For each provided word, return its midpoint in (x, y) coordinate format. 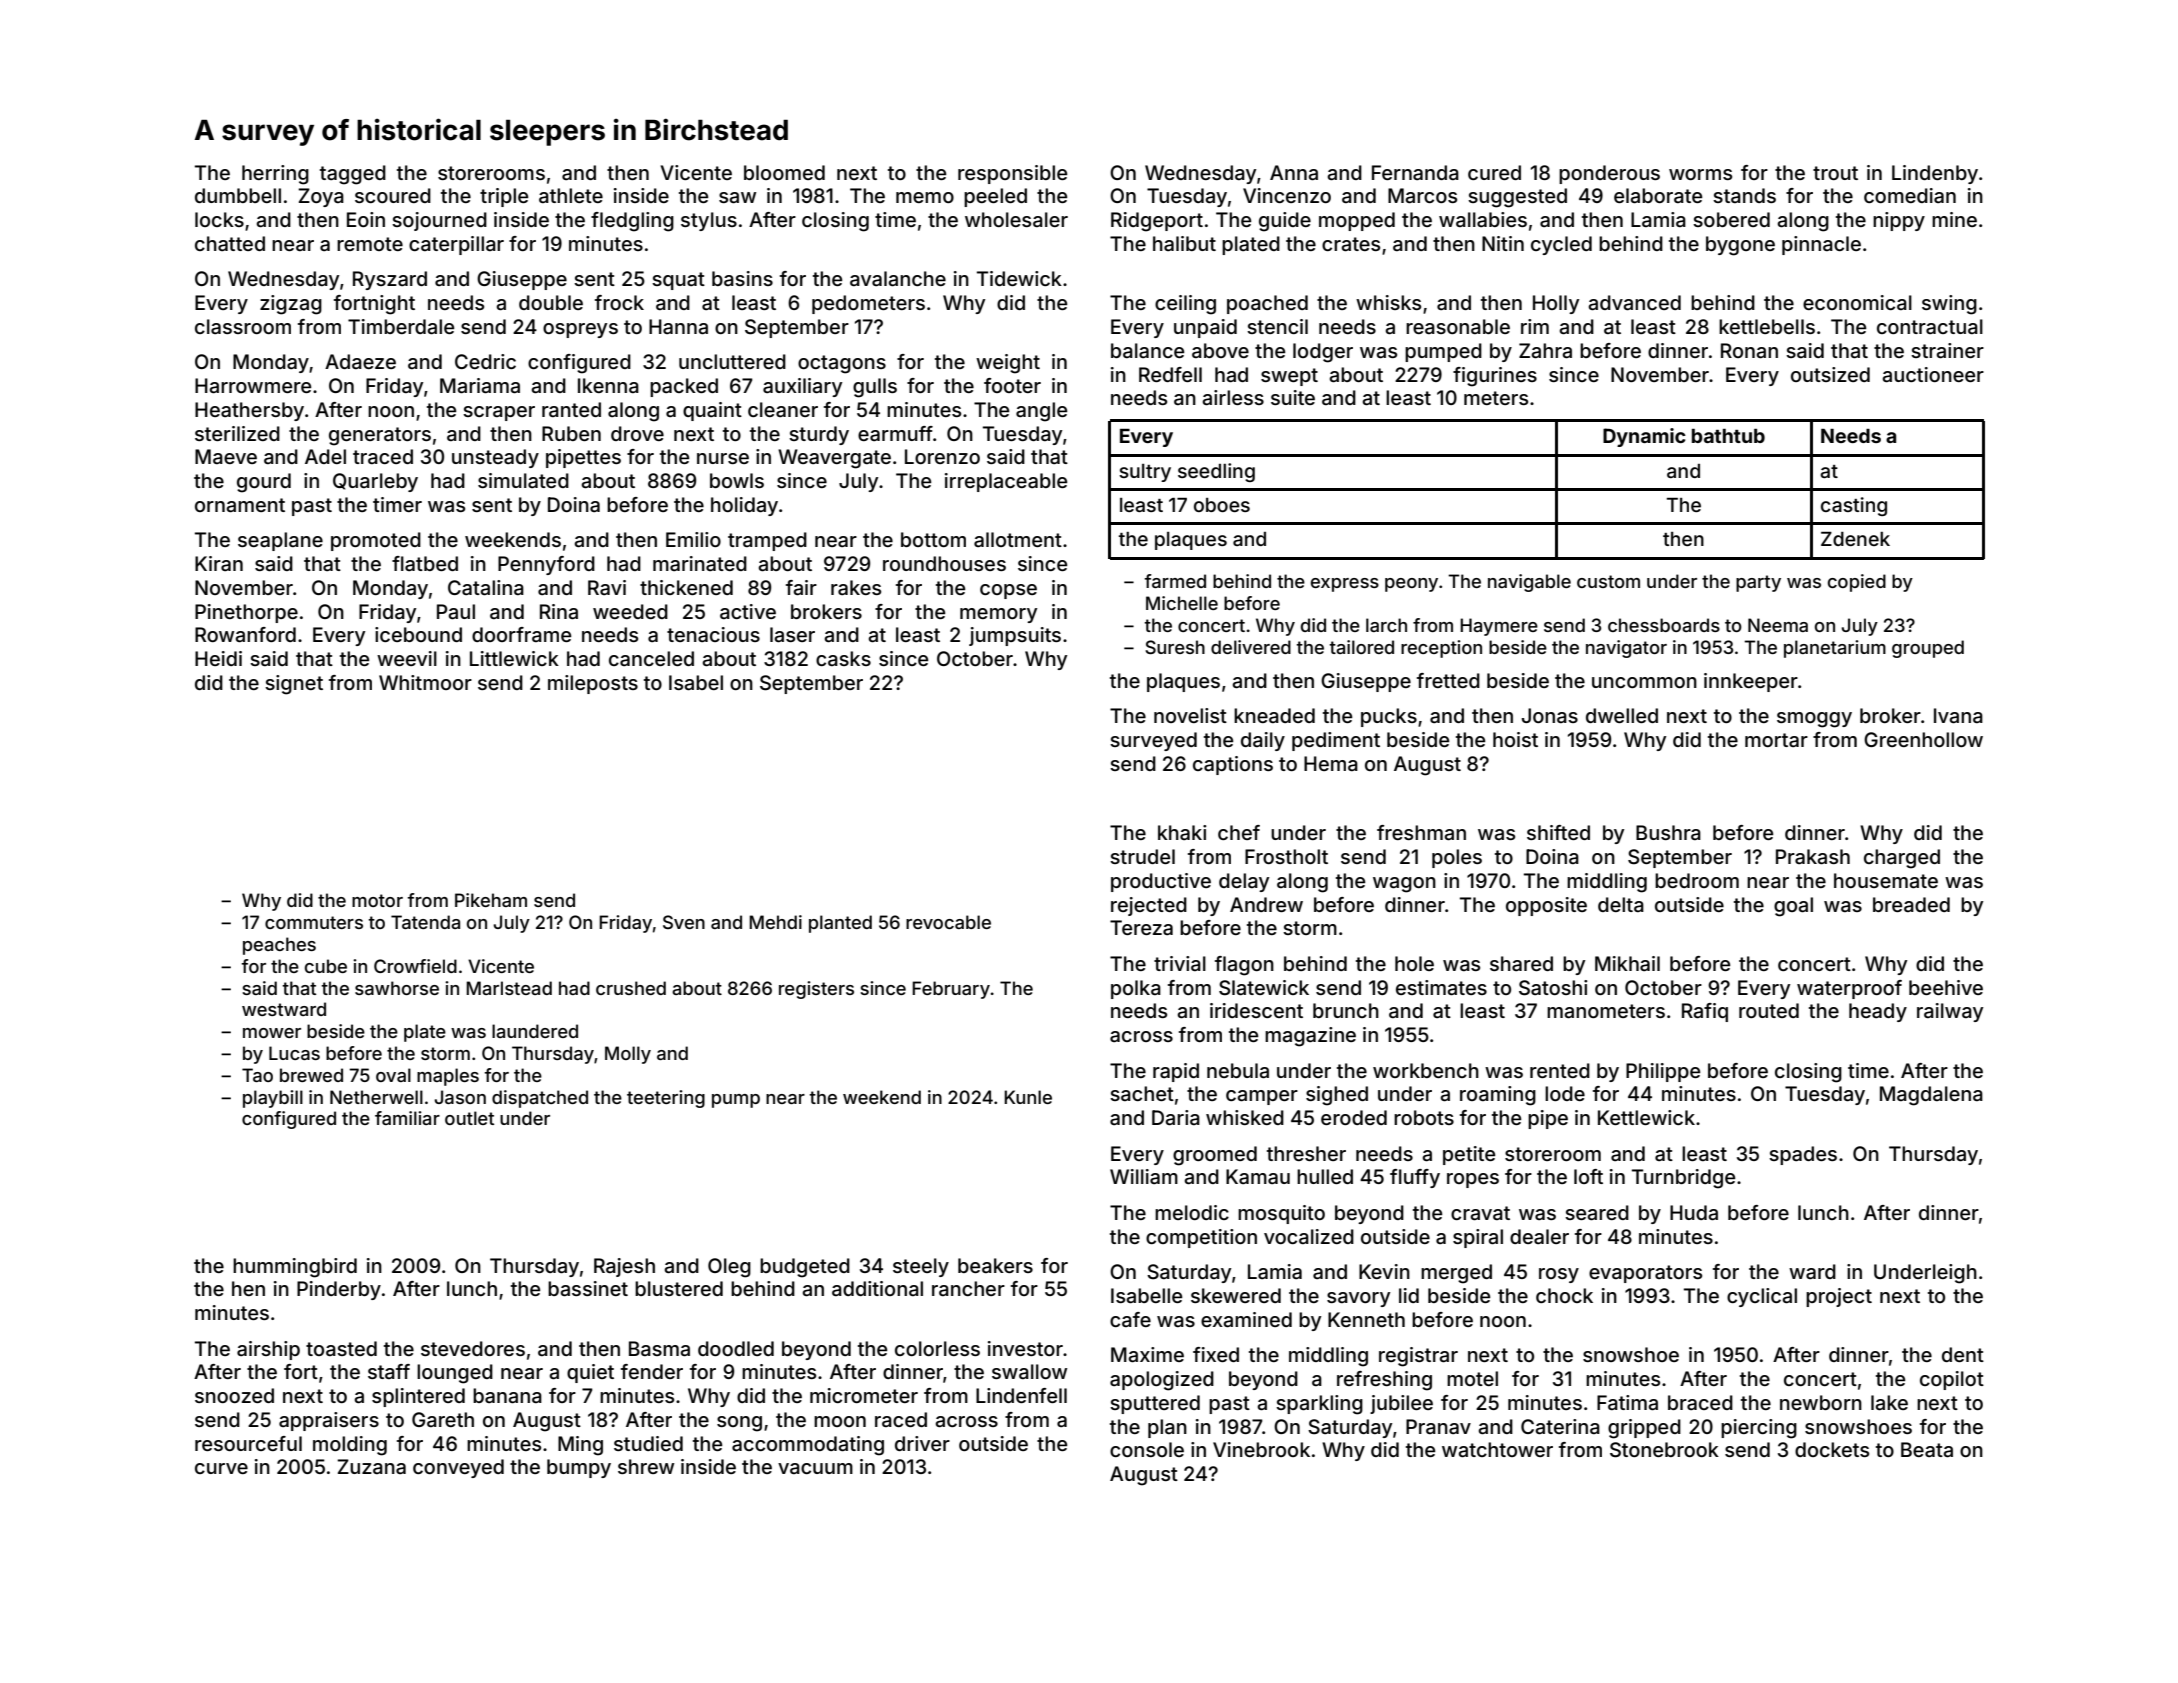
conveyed (458, 1468)
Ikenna (608, 385)
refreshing (1384, 1381)
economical (1857, 302)
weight (1008, 364)
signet (294, 685)
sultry (1145, 473)
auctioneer (1933, 375)
